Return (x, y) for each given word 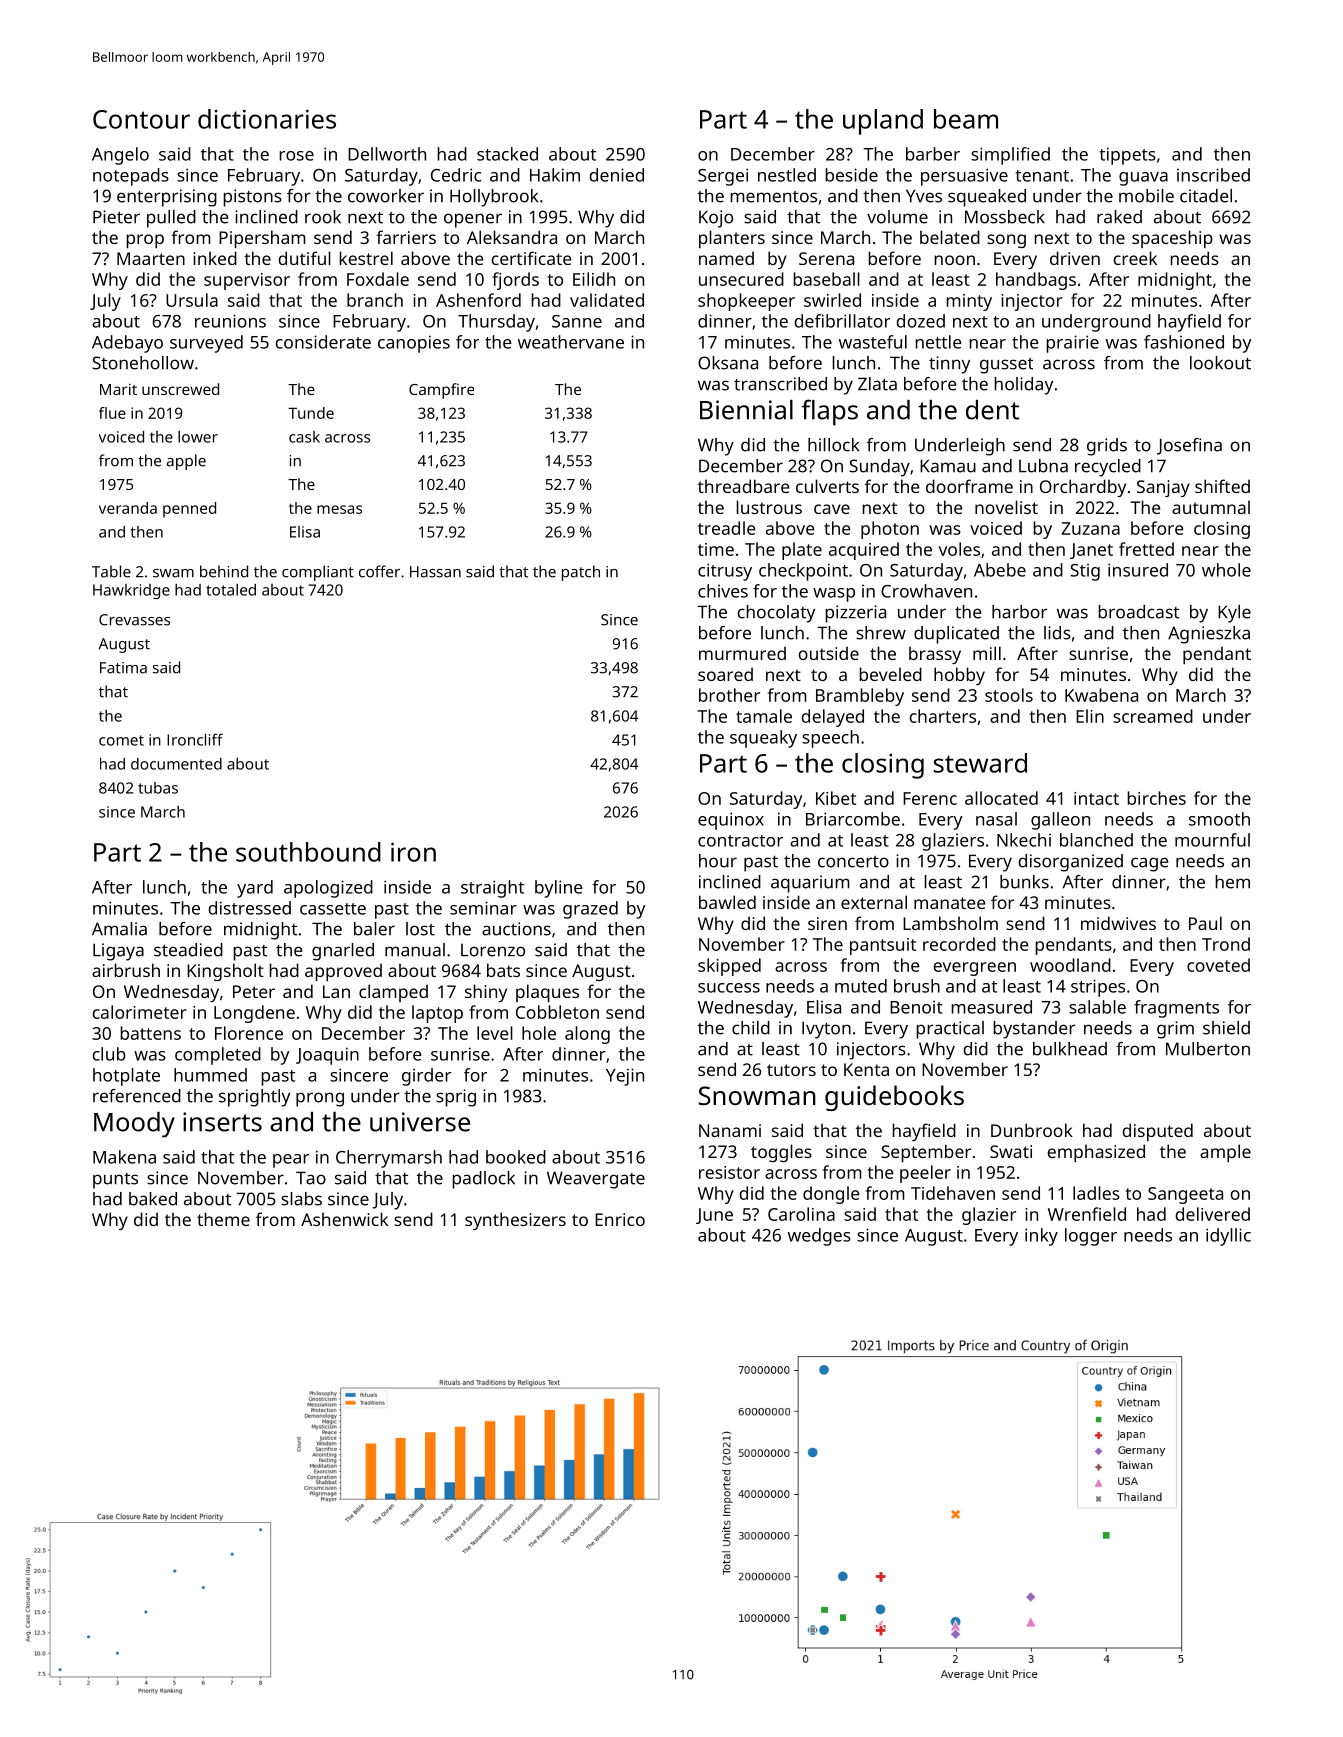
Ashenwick (344, 1219)
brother (729, 695)
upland (883, 122)
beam (966, 119)
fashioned (1184, 342)
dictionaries (267, 119)
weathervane (571, 342)
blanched (1096, 840)
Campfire (441, 391)
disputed (1157, 1132)
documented (176, 764)
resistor (729, 1172)
